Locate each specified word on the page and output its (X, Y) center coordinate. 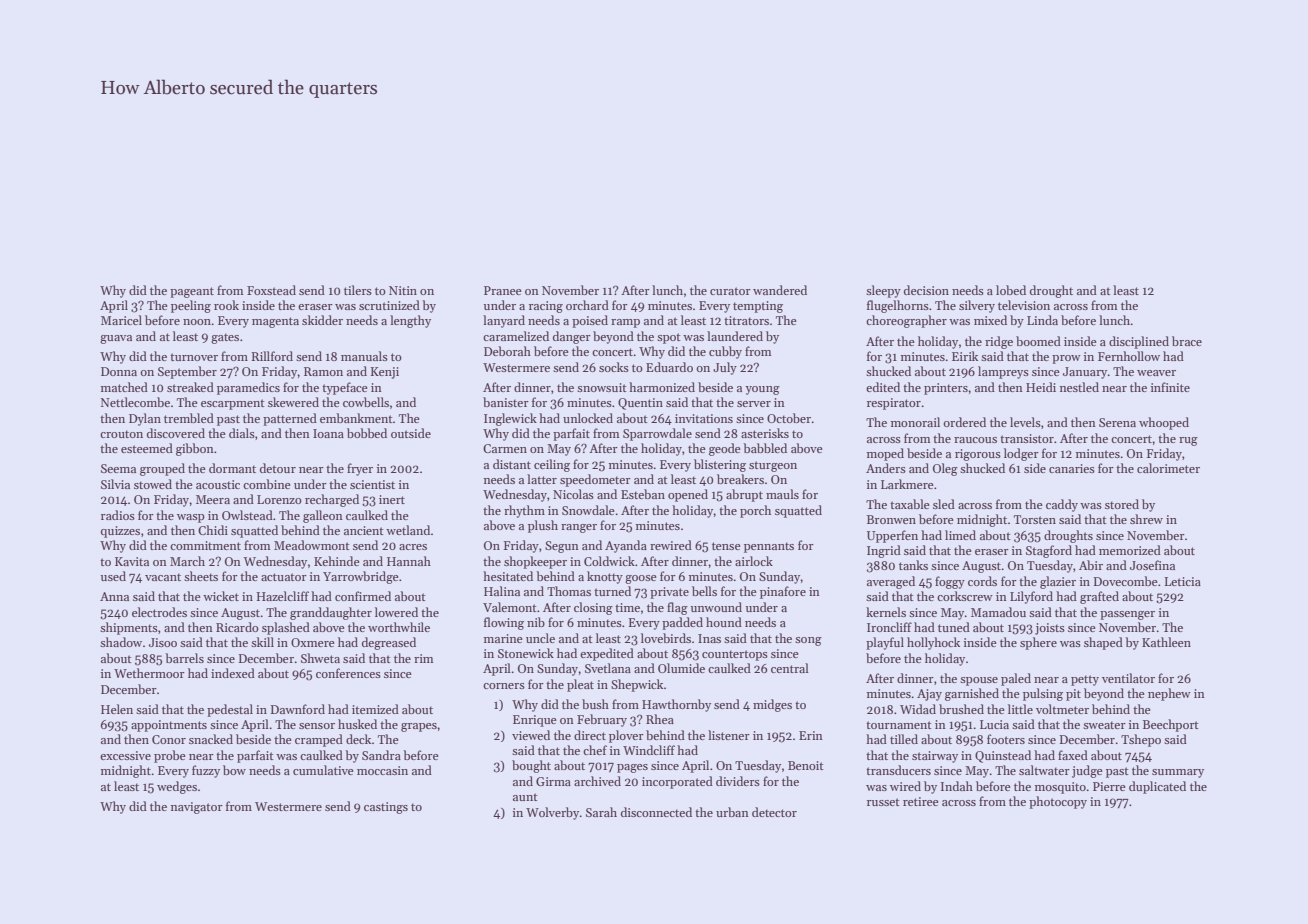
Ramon (323, 371)
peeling (191, 306)
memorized (1130, 550)
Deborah (507, 351)
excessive (125, 755)
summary (1178, 773)
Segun (562, 547)
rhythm (524, 511)
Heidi (1041, 387)
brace (1187, 341)
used (113, 576)
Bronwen (891, 519)
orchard (587, 305)
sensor (317, 726)
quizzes (120, 532)
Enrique (535, 721)
